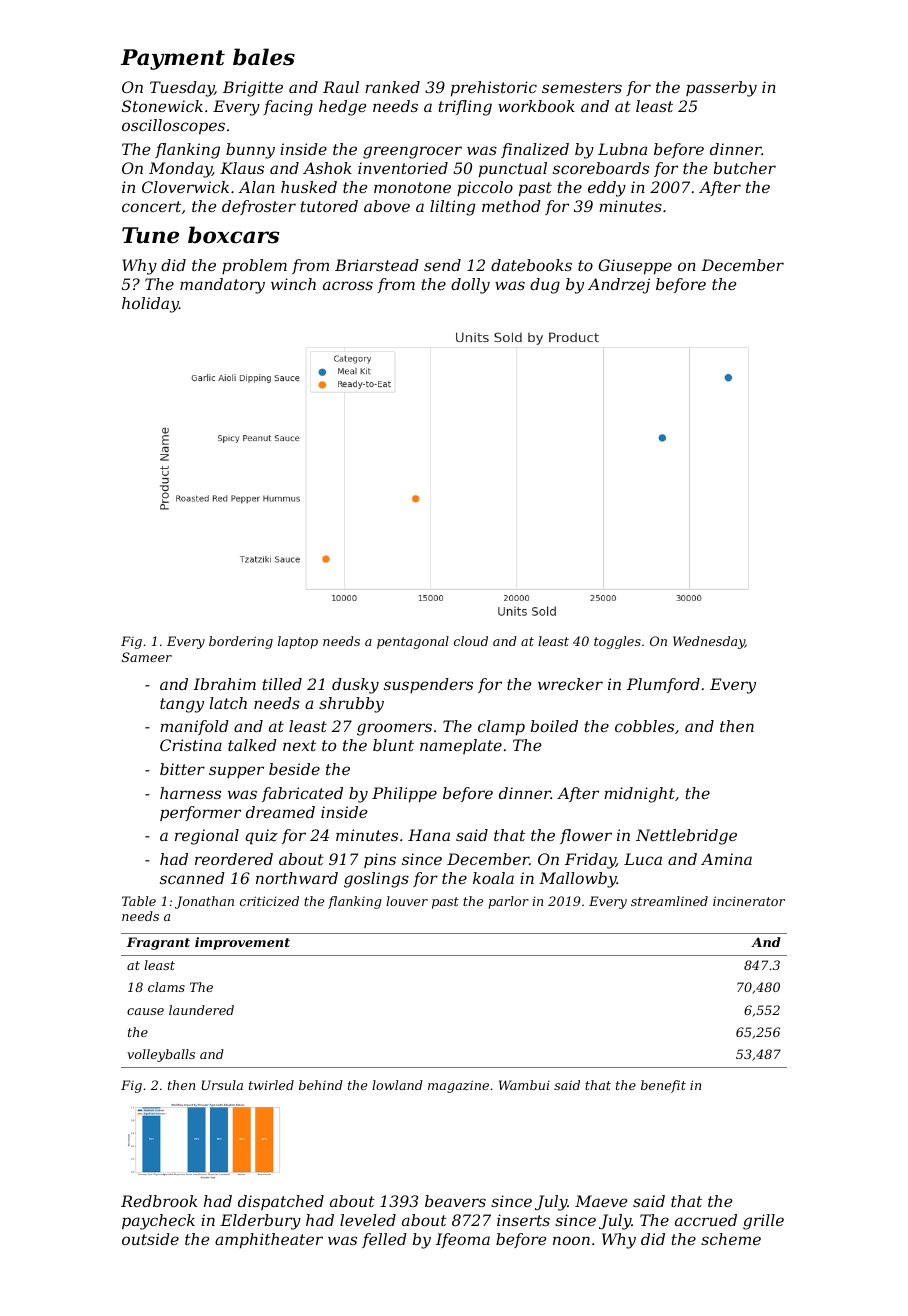 The image size is (908, 1316). I want to click on semesters, so click(582, 87).
